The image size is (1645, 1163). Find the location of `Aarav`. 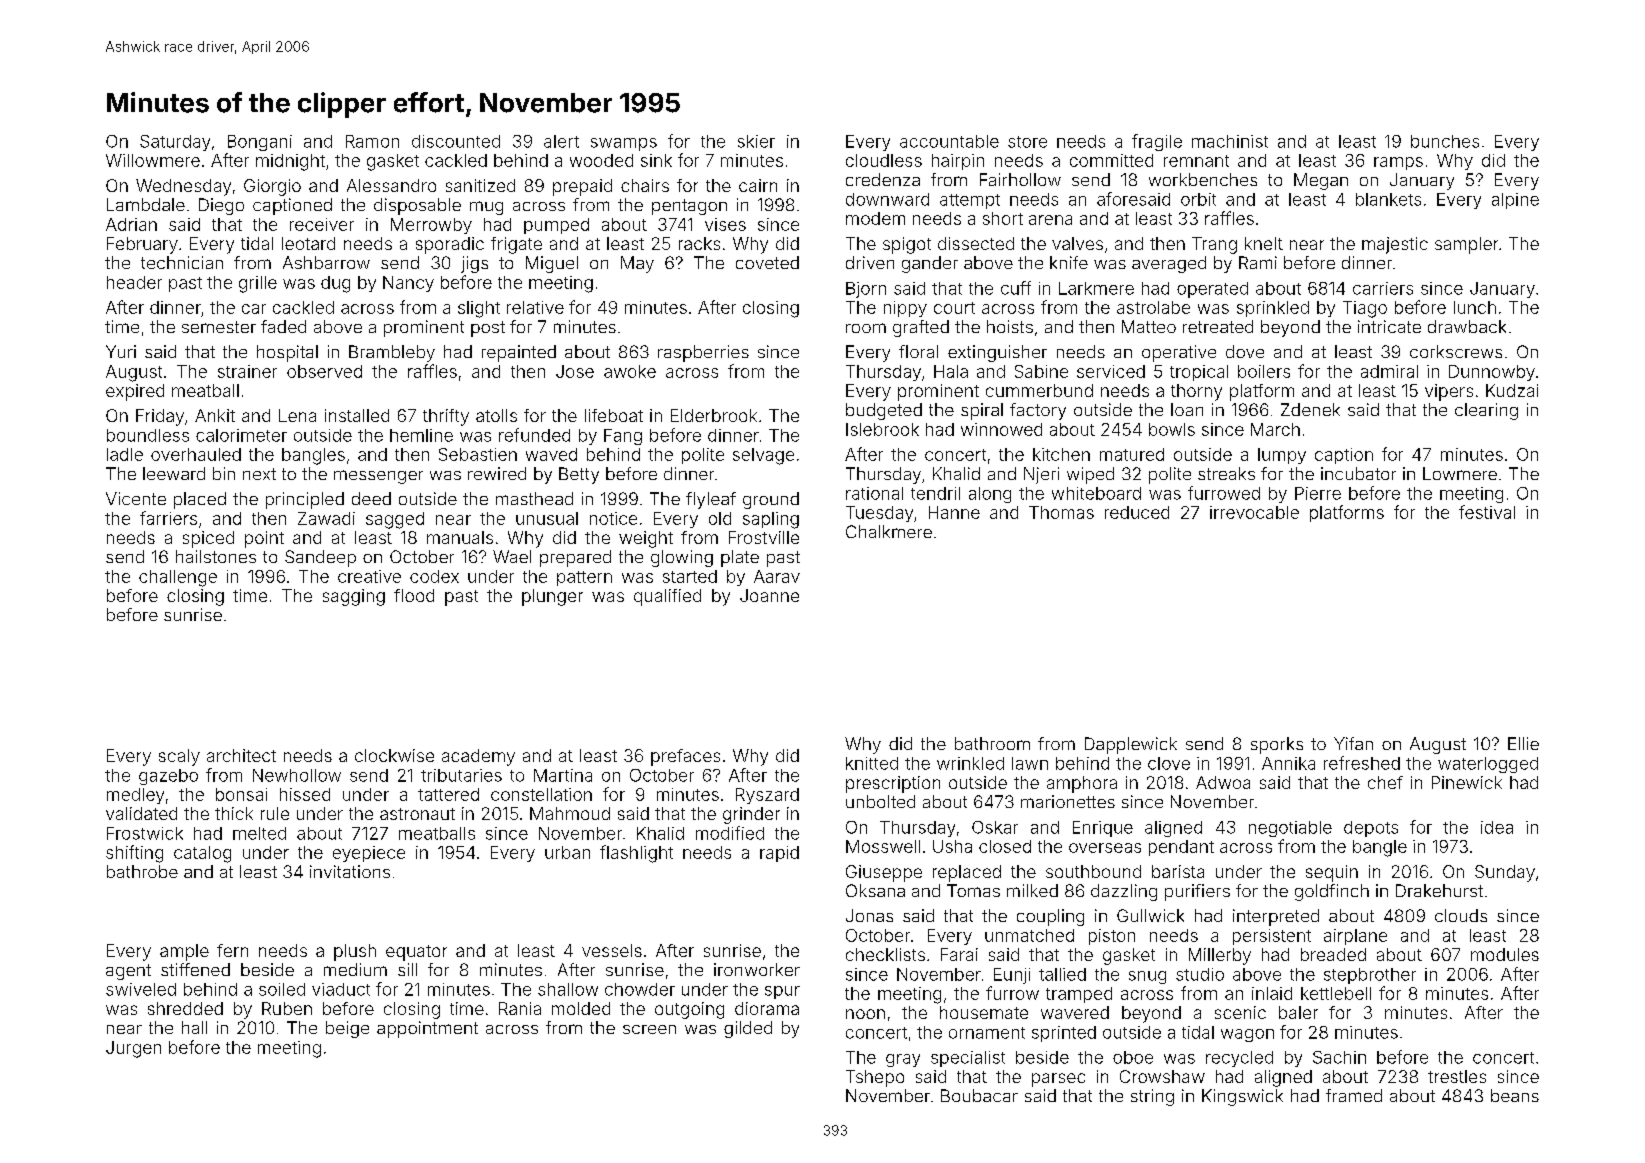

Aarav is located at coordinates (777, 576).
